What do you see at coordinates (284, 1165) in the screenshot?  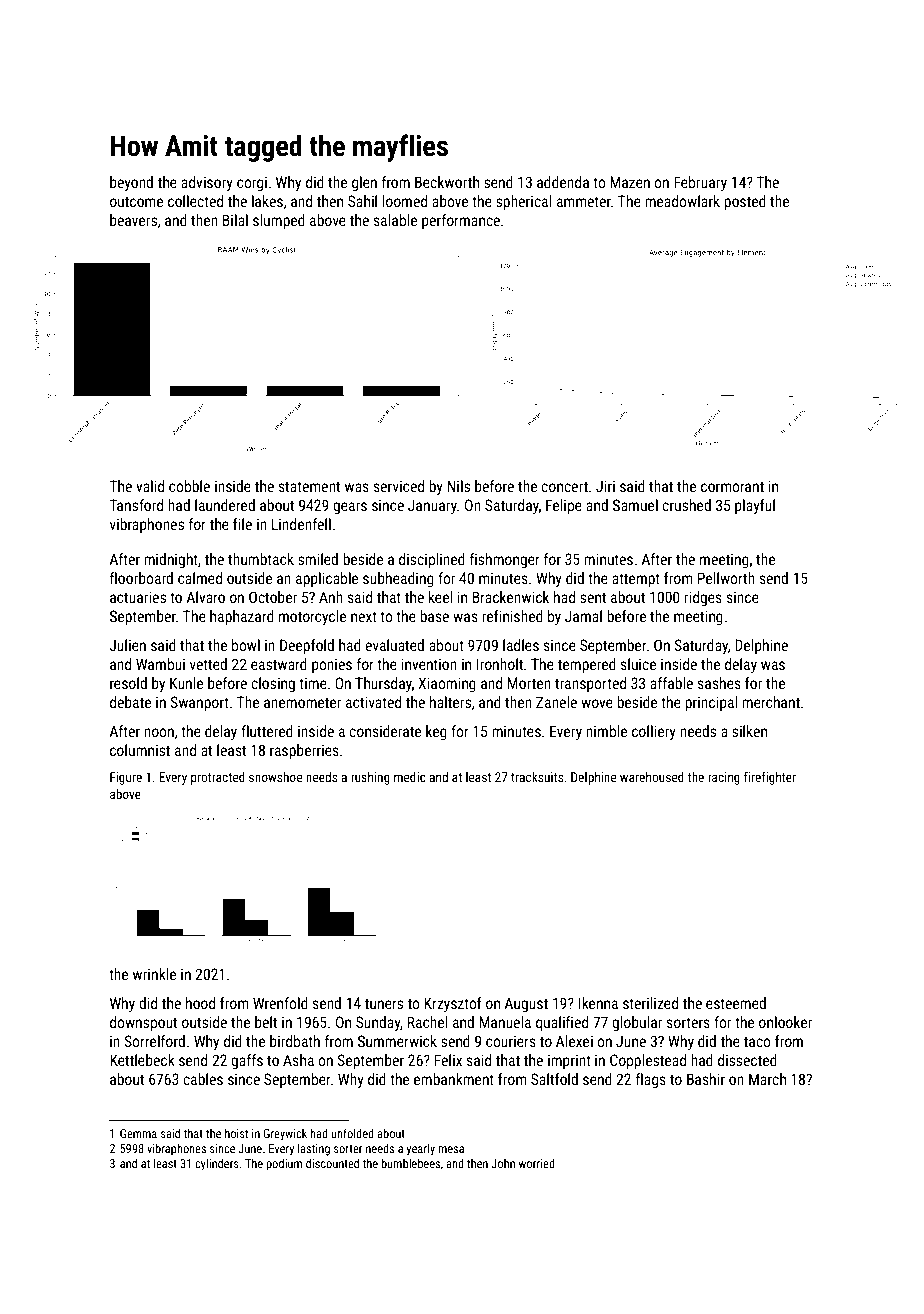 I see `podium` at bounding box center [284, 1165].
